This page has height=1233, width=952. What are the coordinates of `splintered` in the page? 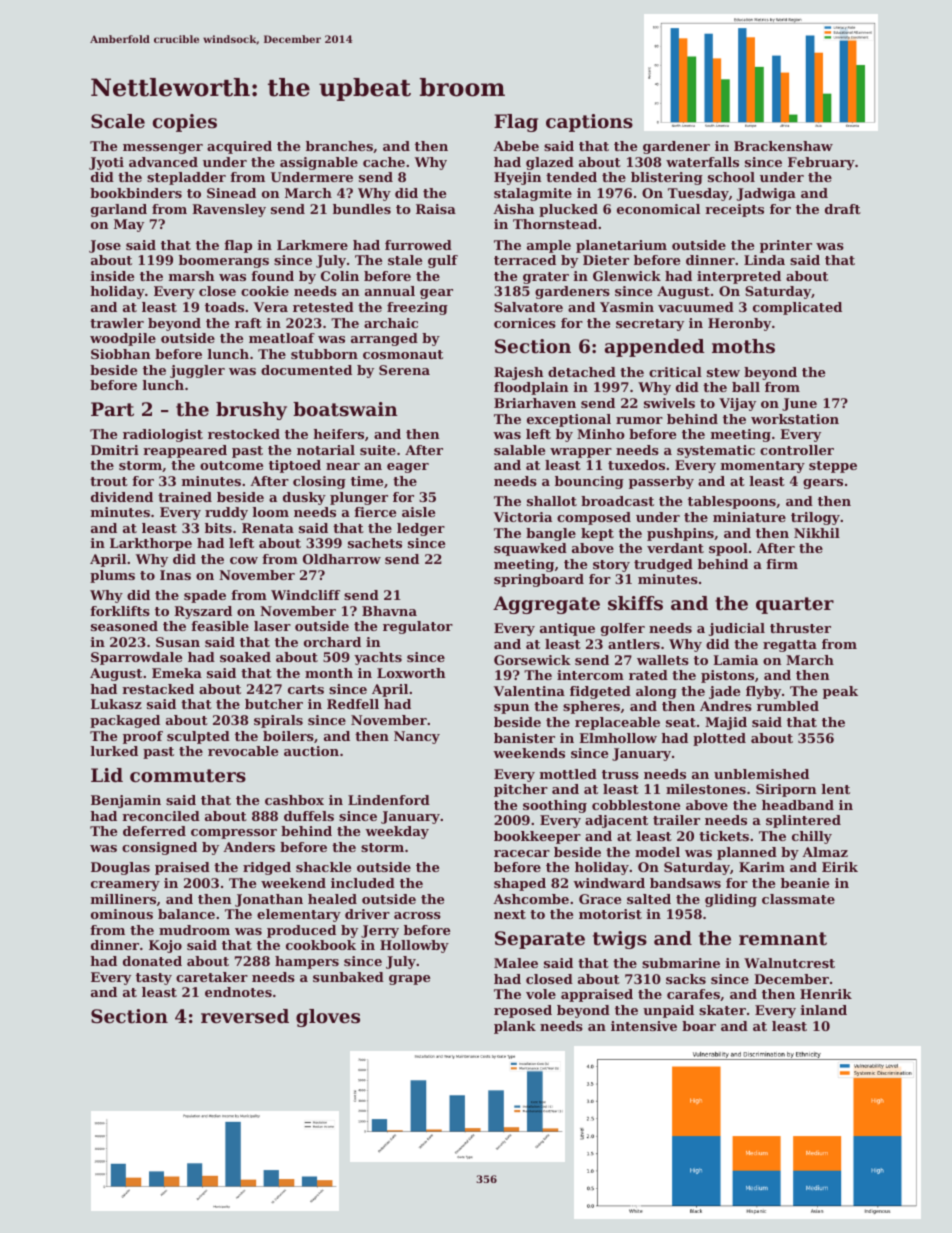 It's located at (803, 821).
